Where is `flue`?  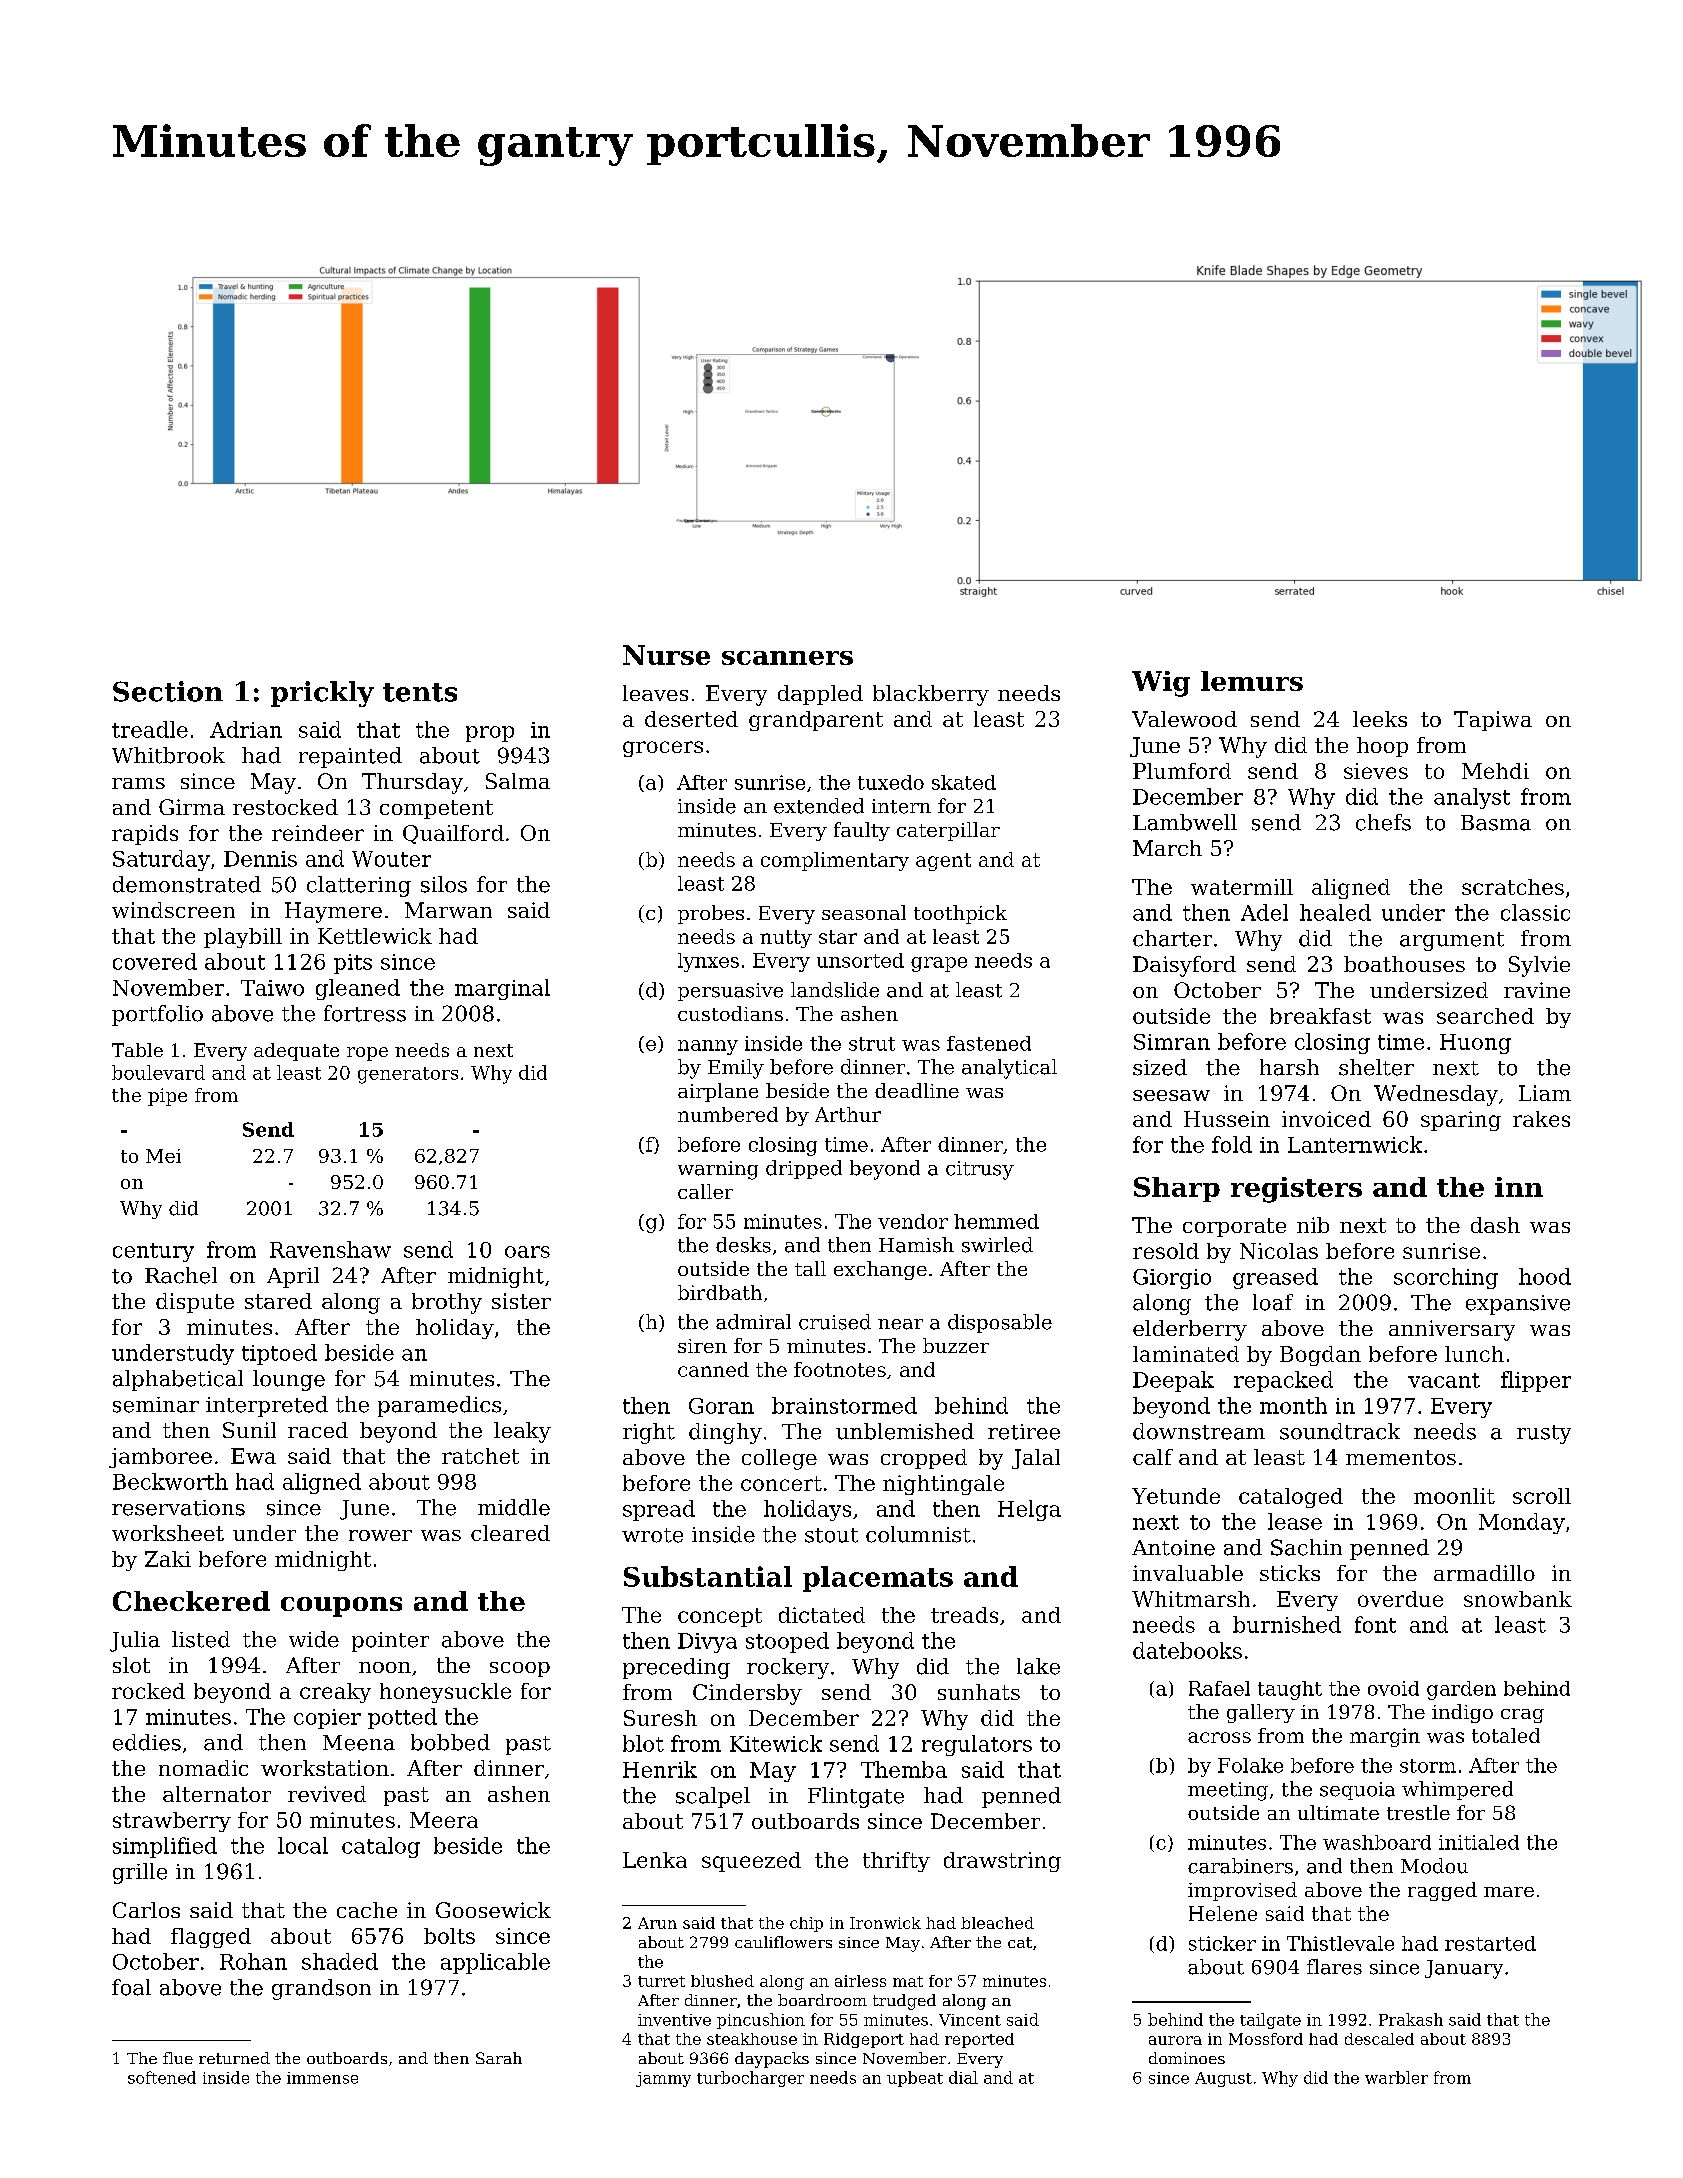
flue is located at coordinates (178, 2058).
